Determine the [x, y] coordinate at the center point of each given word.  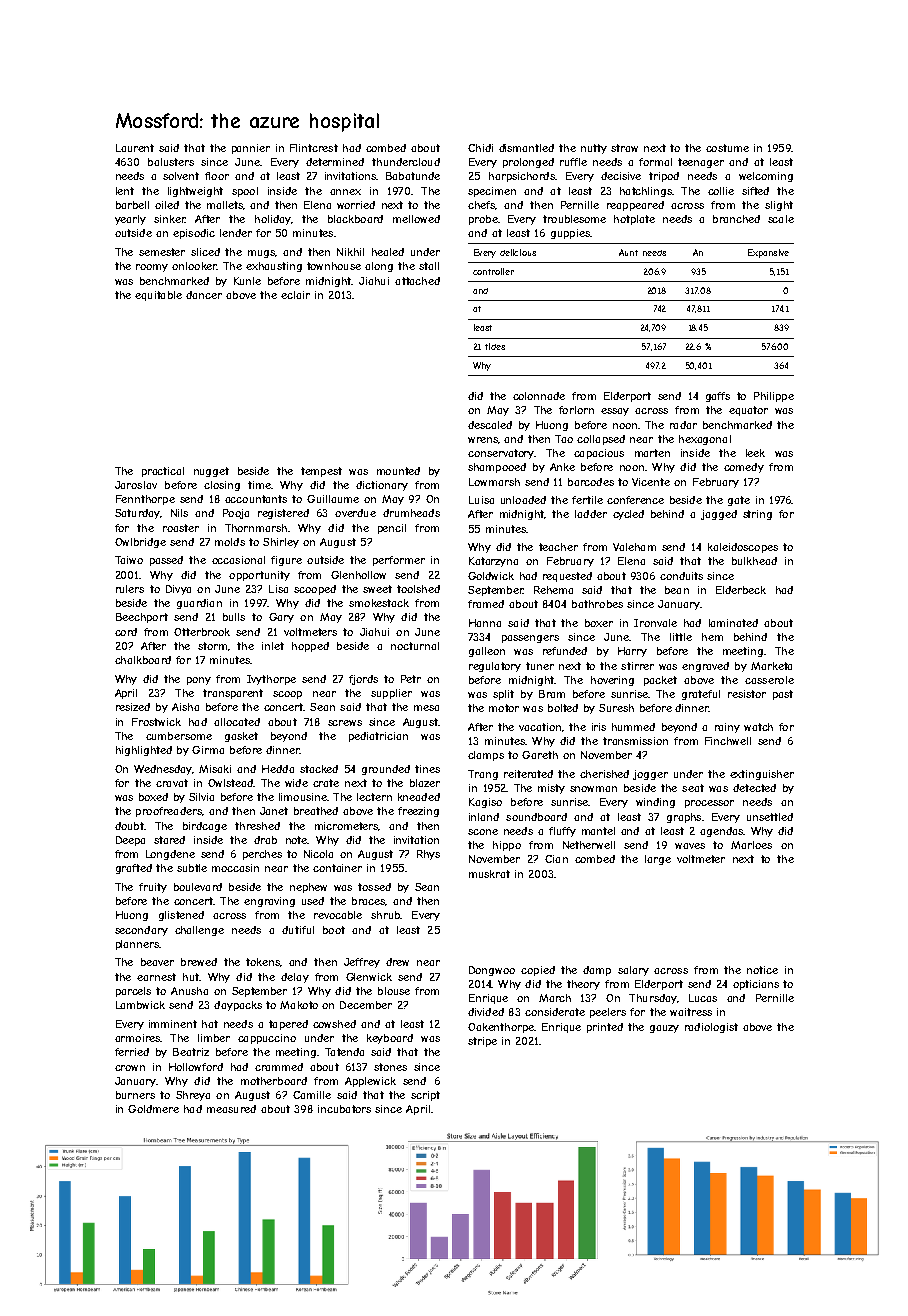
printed [605, 1028]
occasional [238, 560]
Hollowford [196, 1067]
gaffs [718, 397]
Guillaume [333, 499]
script [425, 1096]
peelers [608, 1013]
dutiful [298, 930]
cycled [628, 515]
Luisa [481, 500]
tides [495, 346]
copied [538, 971]
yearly [130, 220]
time [259, 485]
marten [652, 453]
